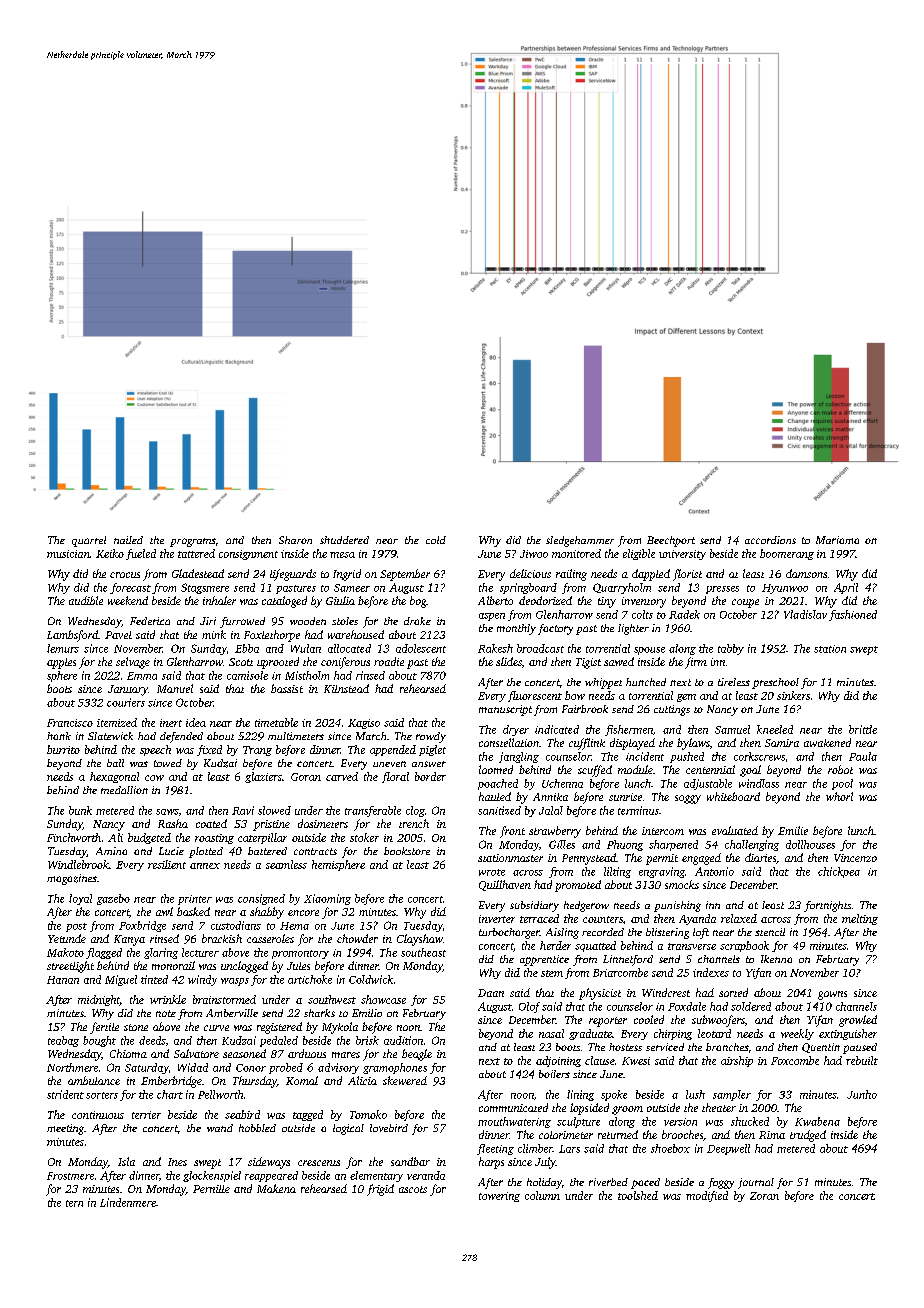 This screenshot has height=1308, width=924. Describe the element at coordinates (580, 541) in the screenshot. I see `sledgehammer` at that location.
